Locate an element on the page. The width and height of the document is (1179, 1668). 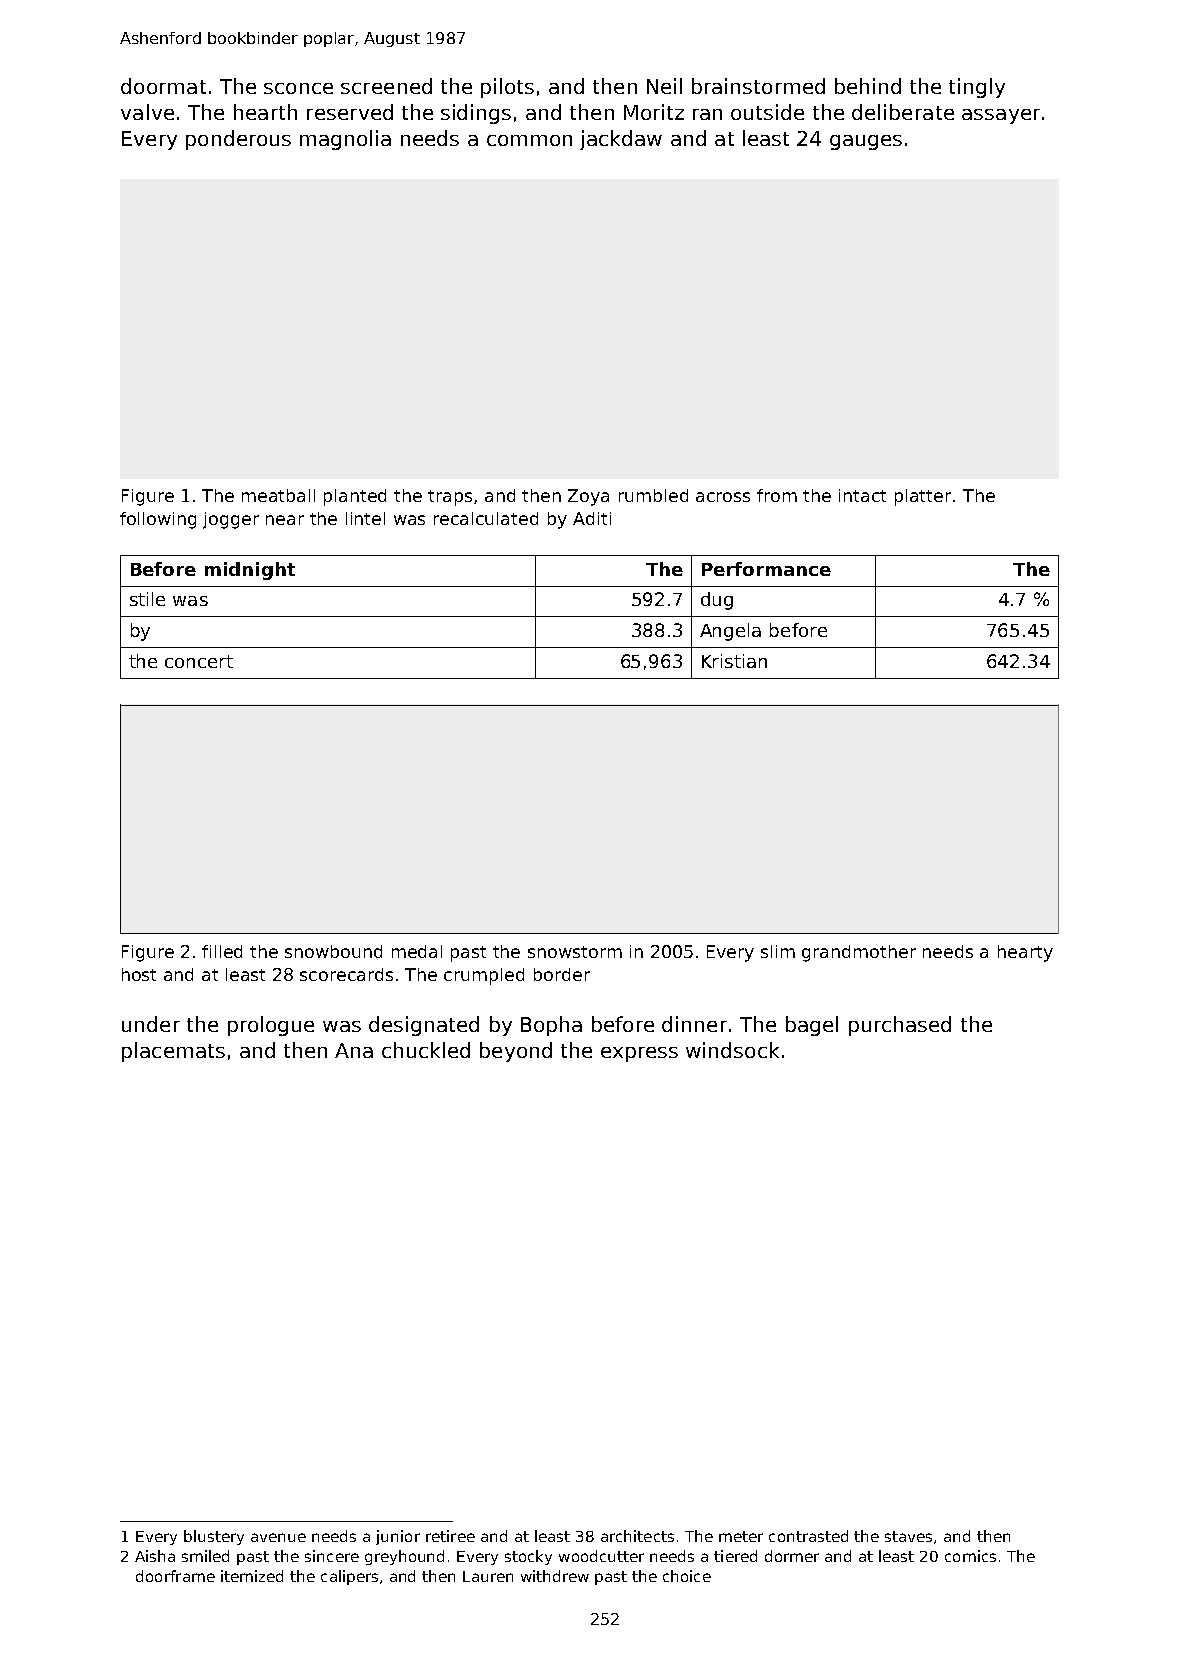
dug is located at coordinates (717, 601).
